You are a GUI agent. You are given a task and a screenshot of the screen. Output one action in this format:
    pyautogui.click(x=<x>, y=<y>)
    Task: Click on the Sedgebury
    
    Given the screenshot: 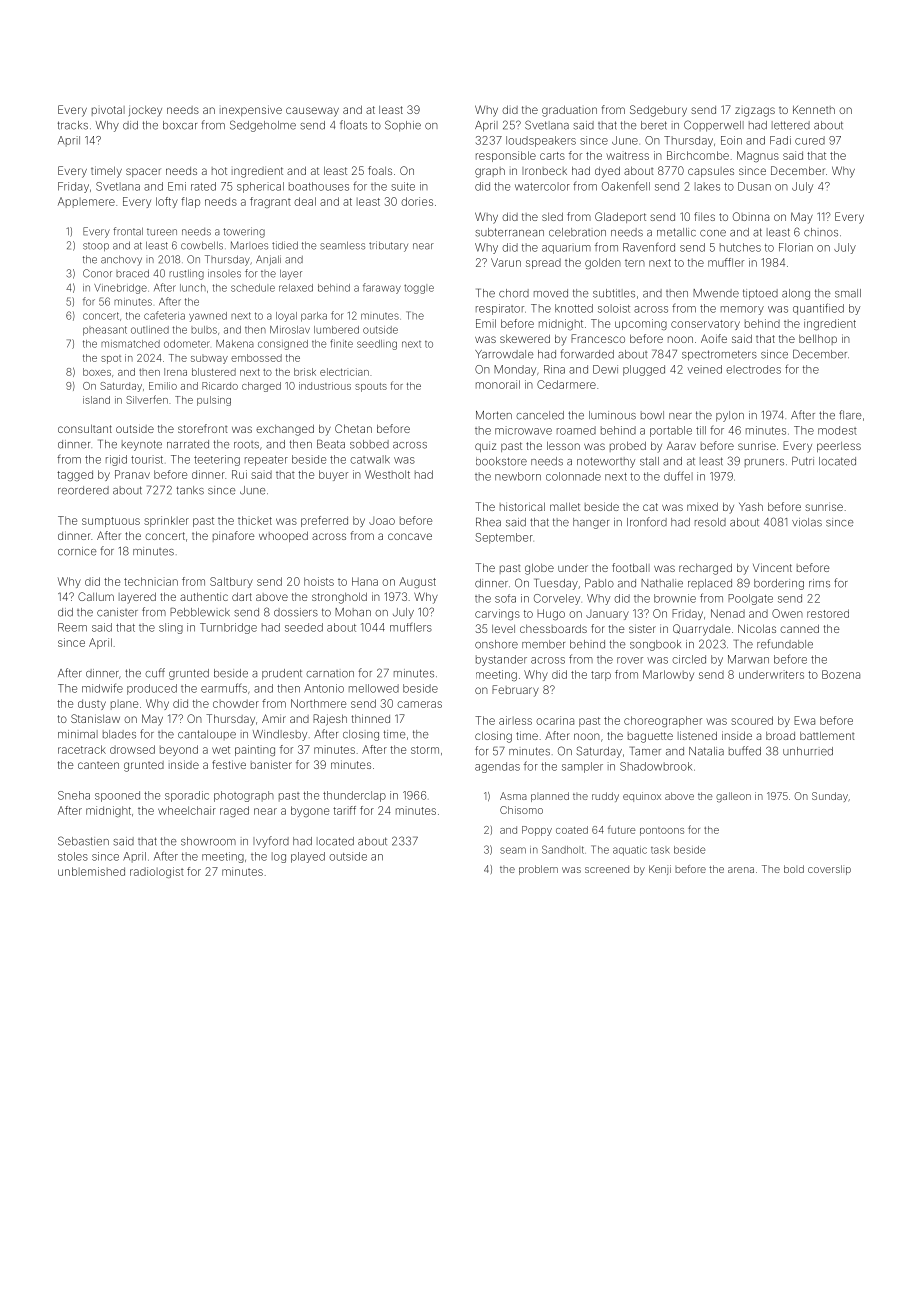 What is the action you would take?
    pyautogui.click(x=658, y=111)
